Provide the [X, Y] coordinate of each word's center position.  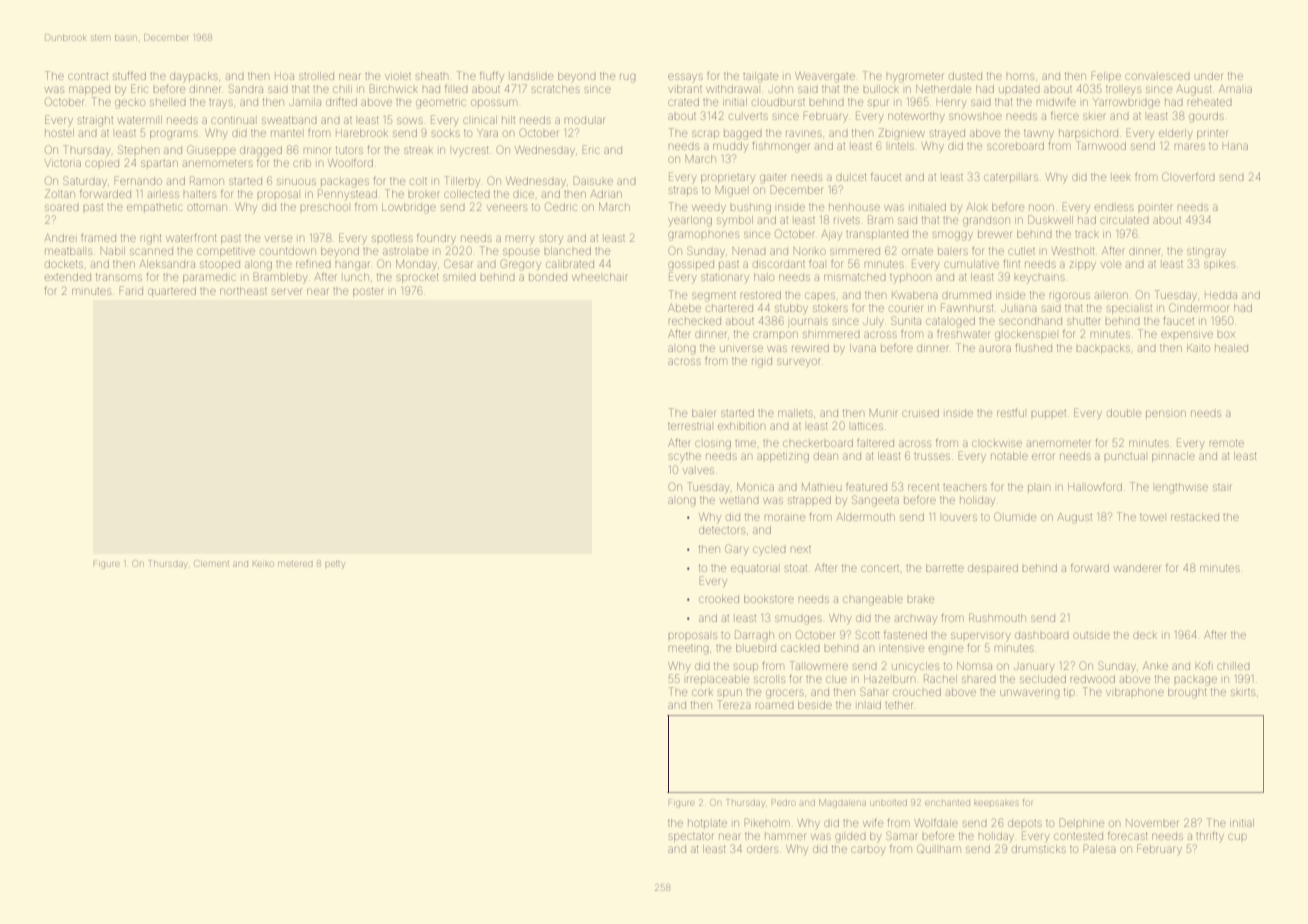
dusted [965, 76]
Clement [212, 563]
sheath [432, 76]
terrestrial [689, 426]
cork [702, 692]
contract [88, 76]
